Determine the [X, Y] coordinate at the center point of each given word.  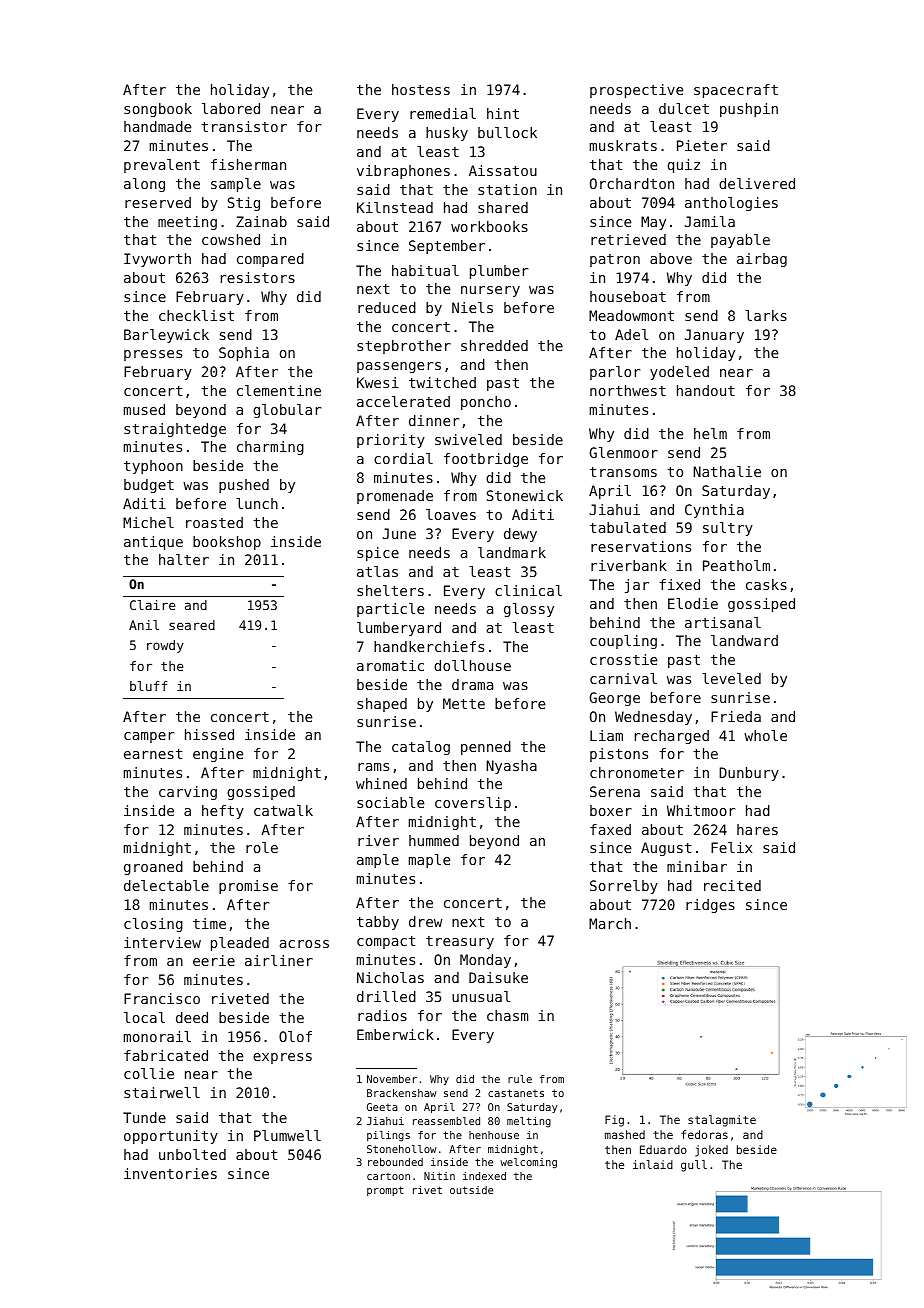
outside [471, 1190]
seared [192, 625]
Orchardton [632, 183]
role [262, 847]
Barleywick [166, 336]
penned [486, 748]
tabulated [628, 527]
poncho [486, 403]
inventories [170, 1173]
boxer [611, 810]
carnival [623, 678]
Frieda [736, 716]
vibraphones [403, 172]
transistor [244, 126]
